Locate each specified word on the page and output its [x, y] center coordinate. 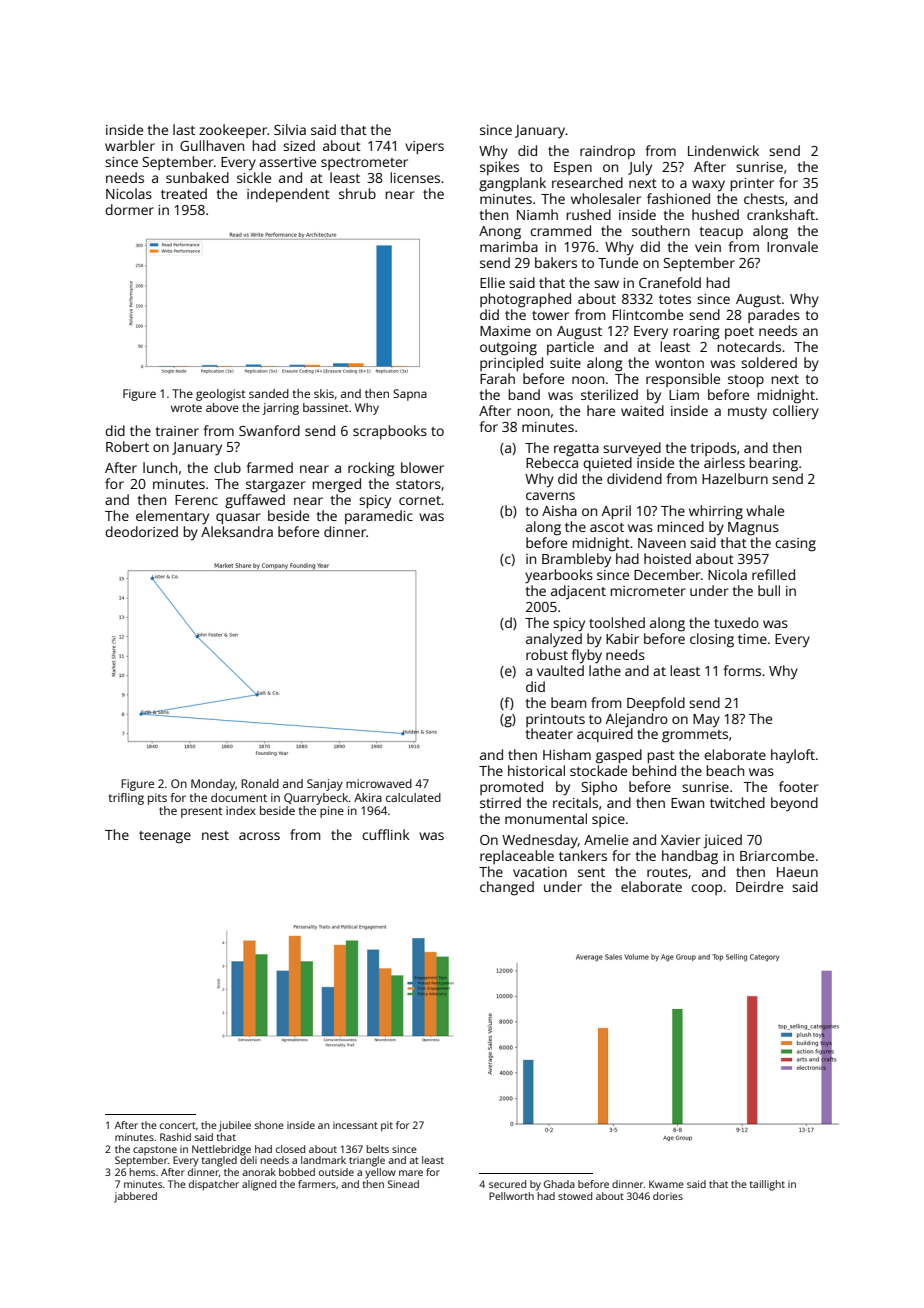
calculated [413, 797]
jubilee [235, 1126]
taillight [767, 1185]
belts [378, 1149]
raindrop [607, 152]
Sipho [599, 788]
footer [799, 786]
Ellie [492, 282]
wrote [186, 408]
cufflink [386, 834]
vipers [424, 148]
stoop [746, 381]
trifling [126, 799]
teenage [165, 837]
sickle [254, 177]
